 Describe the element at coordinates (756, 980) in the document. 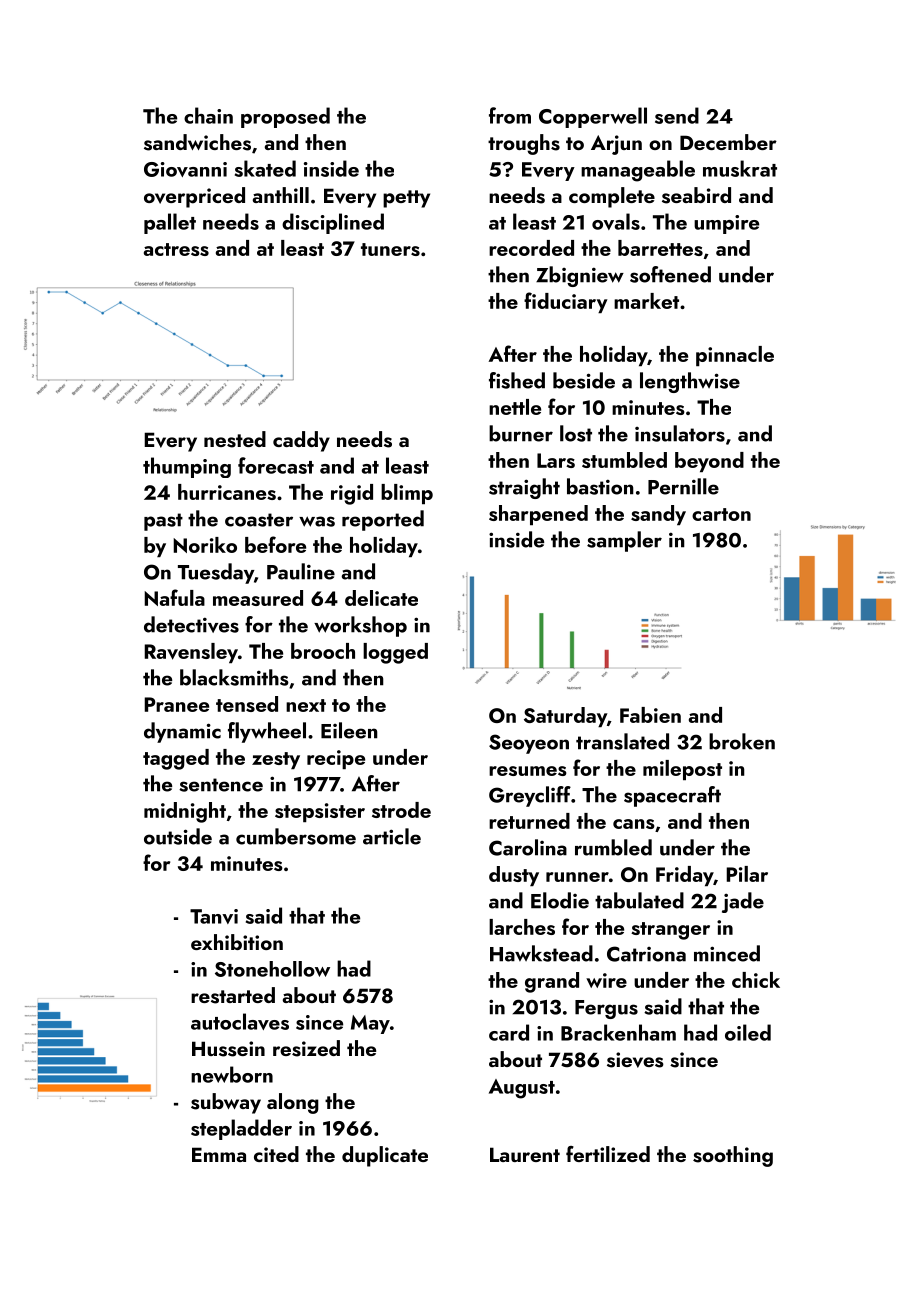

I see `chick` at that location.
